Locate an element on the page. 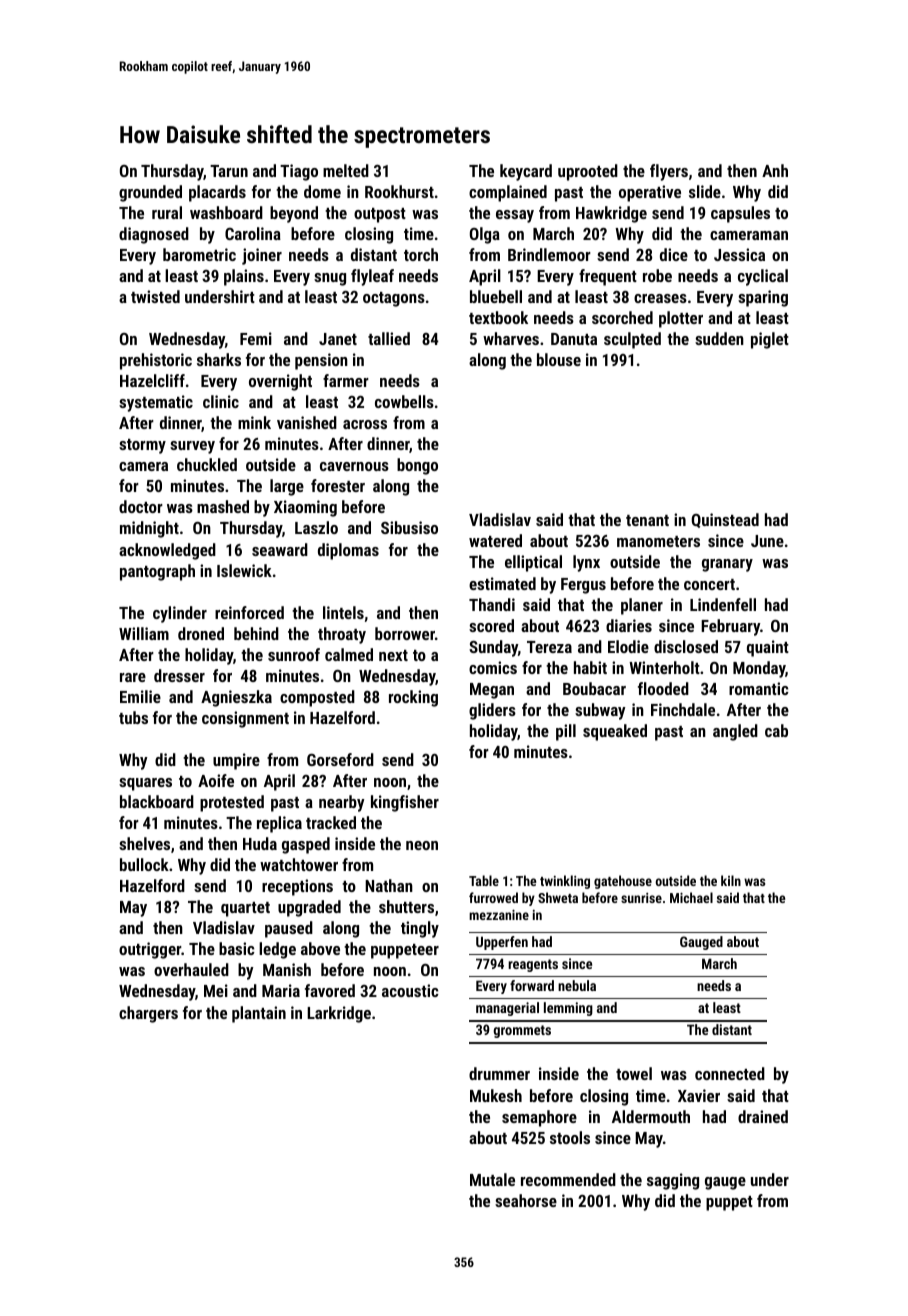 The width and height of the document is (908, 1316). cylinder is located at coordinates (180, 614).
